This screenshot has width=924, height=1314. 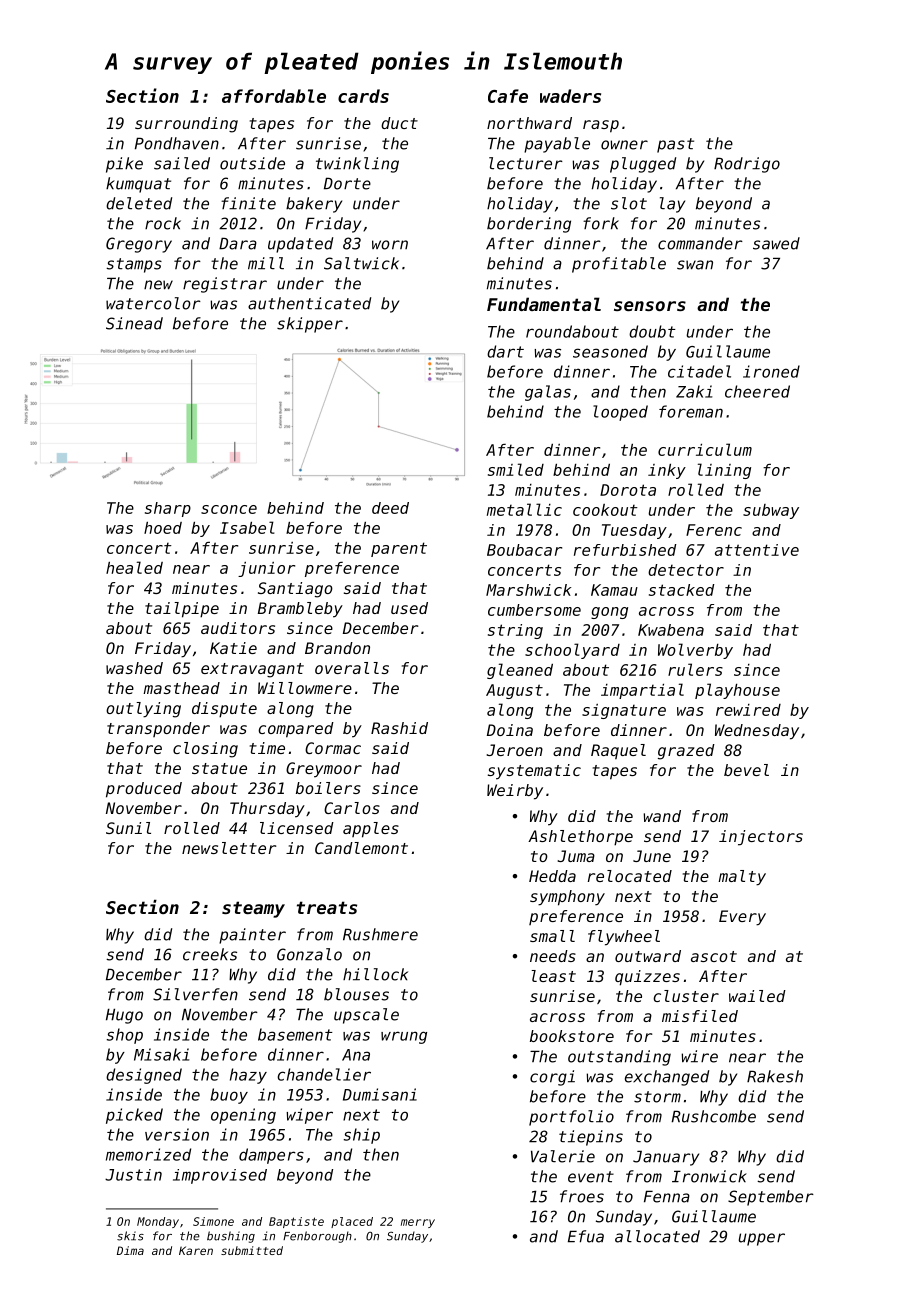 I want to click on seasoned, so click(x=610, y=351).
